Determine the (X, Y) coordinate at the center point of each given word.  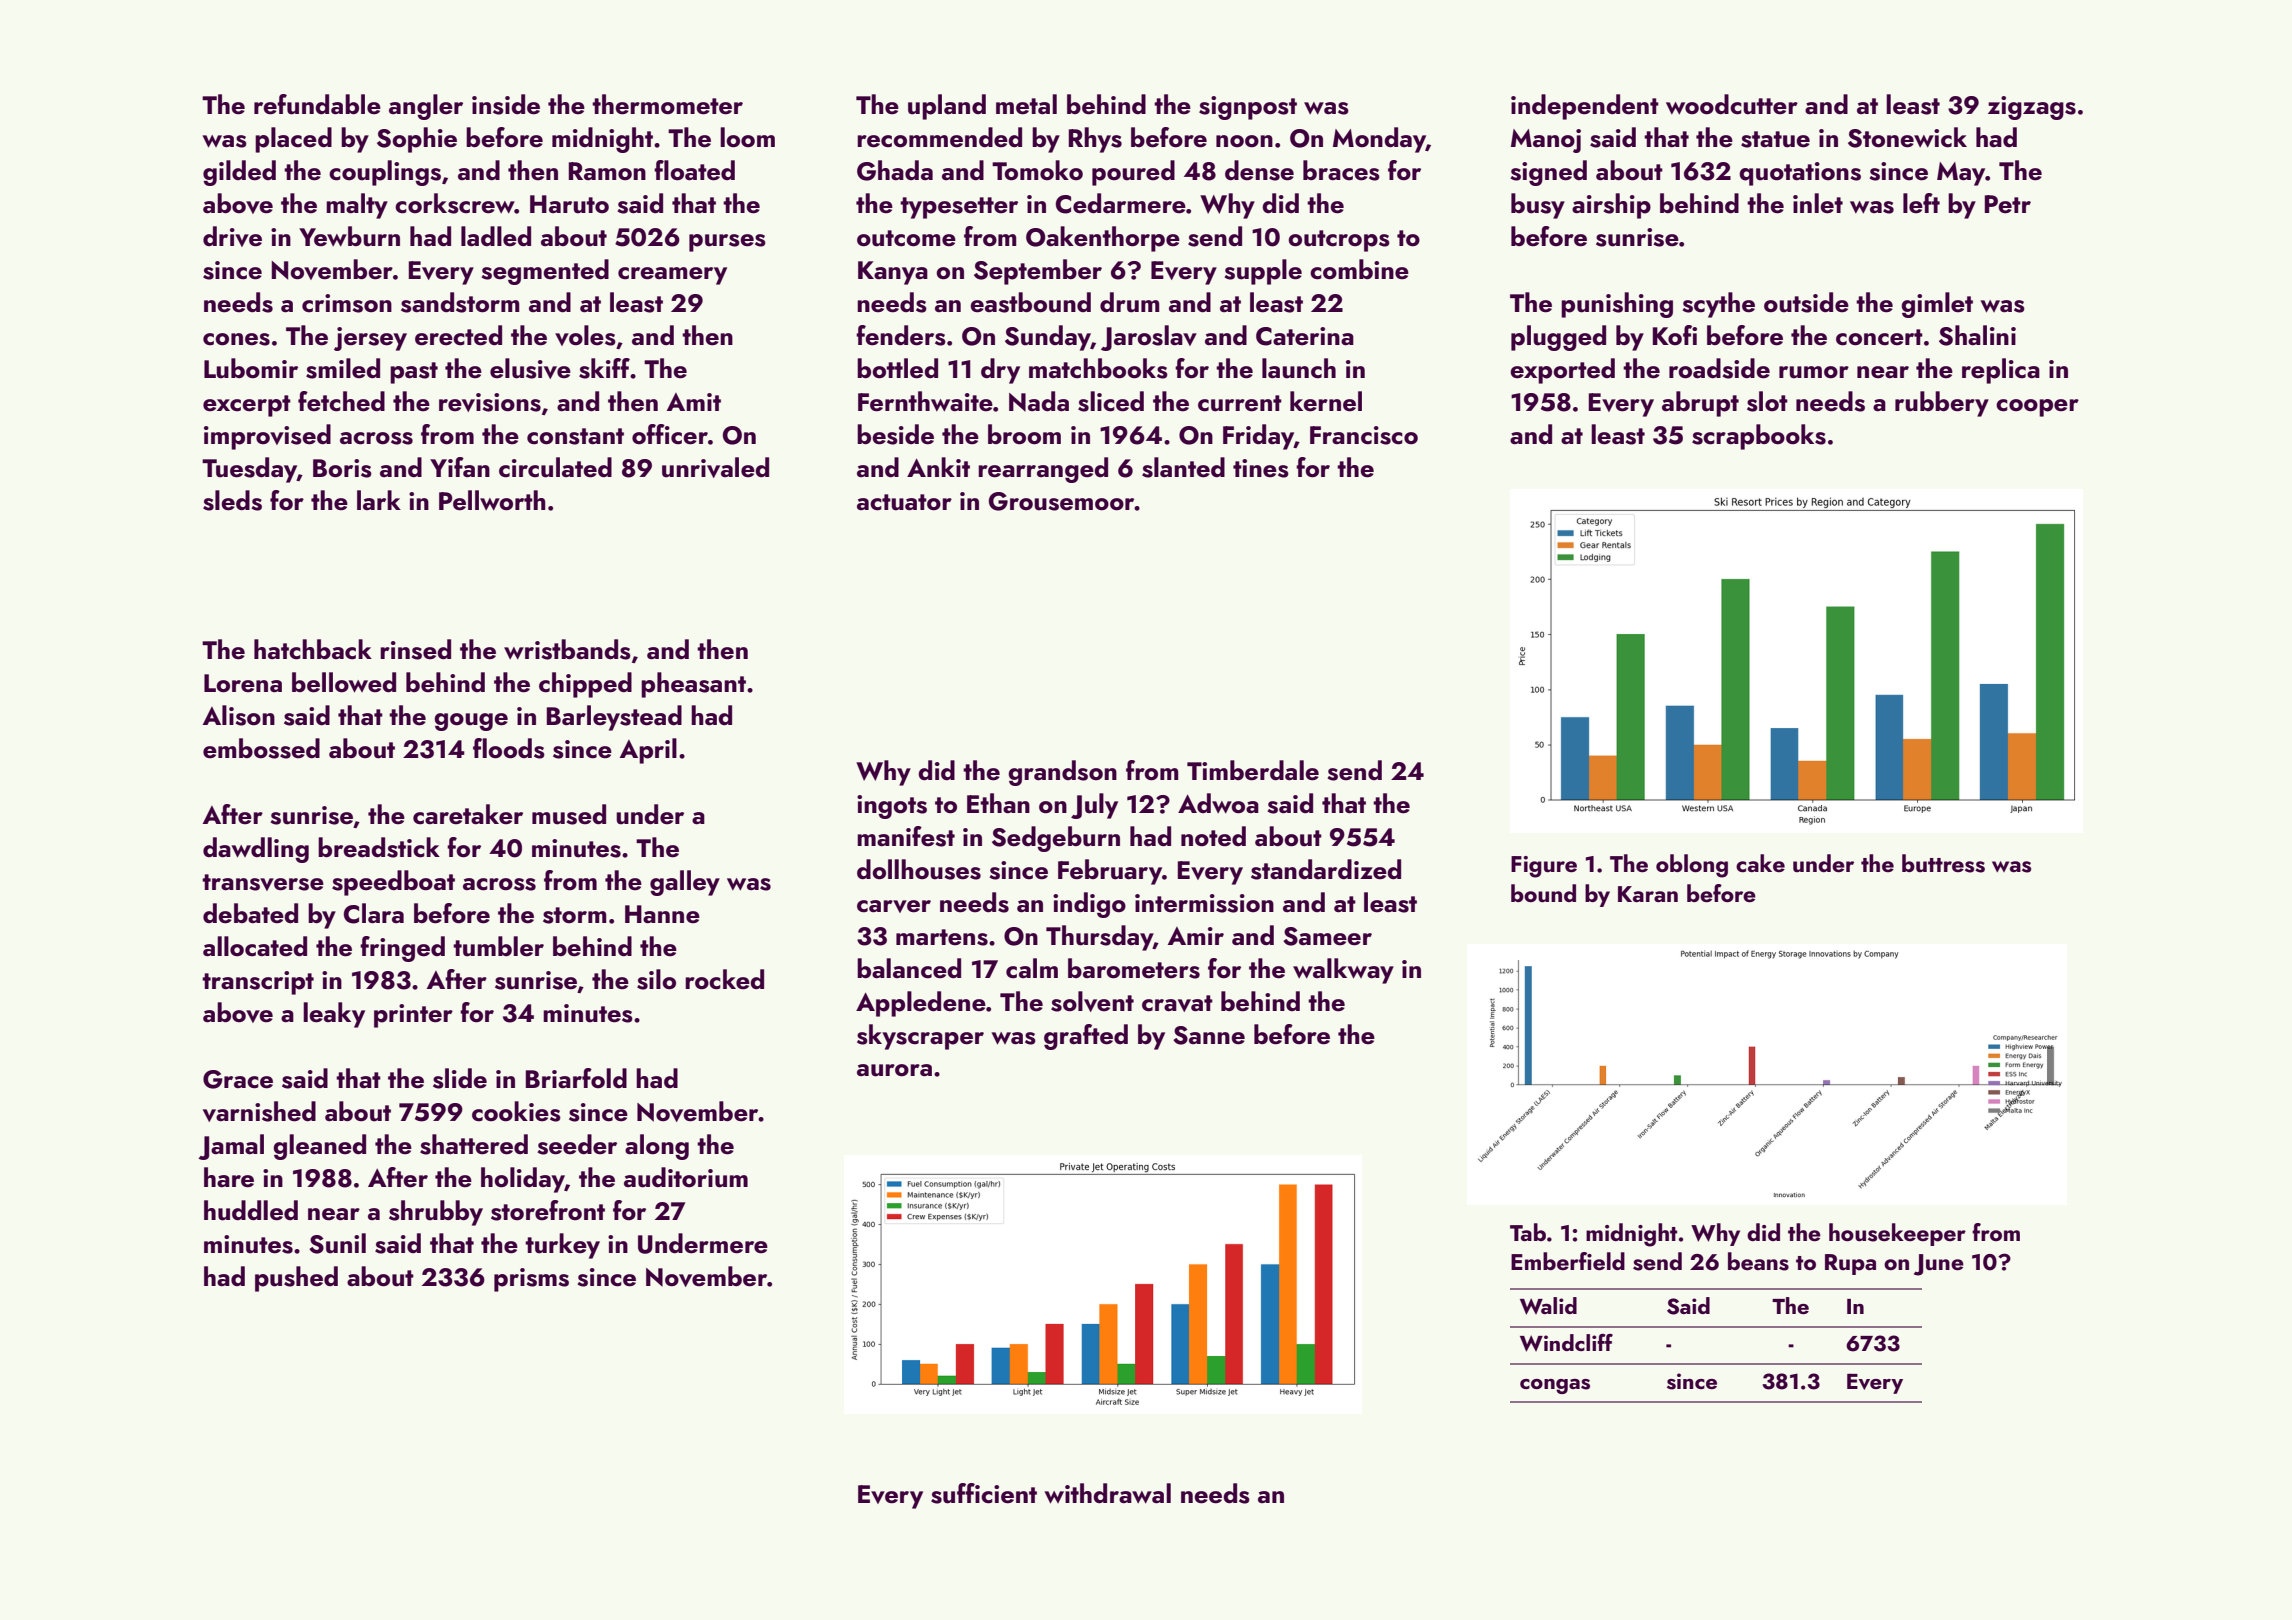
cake (1760, 863)
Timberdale (1253, 770)
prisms (531, 1280)
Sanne (1209, 1035)
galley (685, 883)
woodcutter (1732, 104)
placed (293, 140)
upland (947, 107)
